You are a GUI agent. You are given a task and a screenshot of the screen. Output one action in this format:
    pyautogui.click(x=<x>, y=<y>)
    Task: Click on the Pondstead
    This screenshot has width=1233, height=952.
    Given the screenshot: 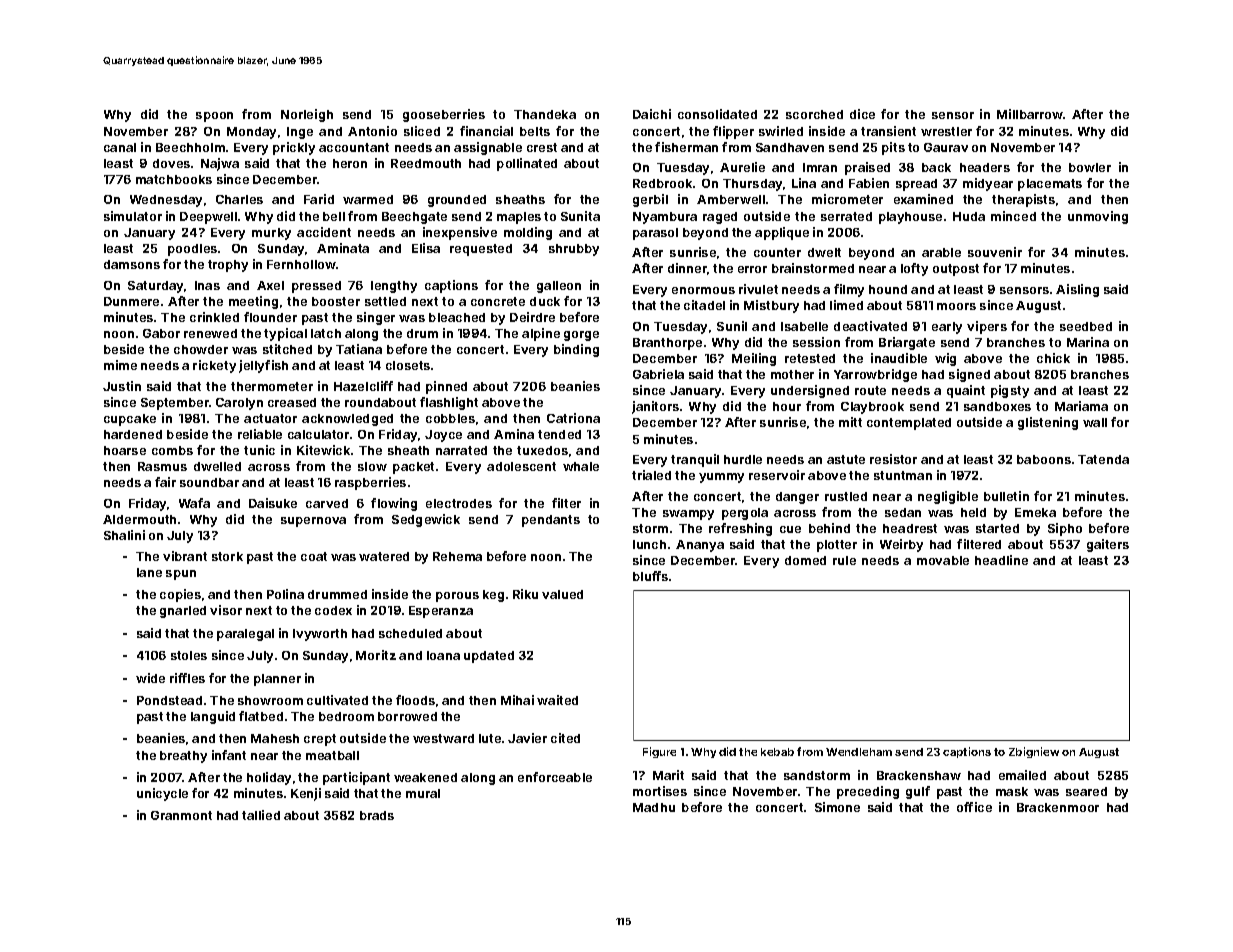 What is the action you would take?
    pyautogui.click(x=169, y=700)
